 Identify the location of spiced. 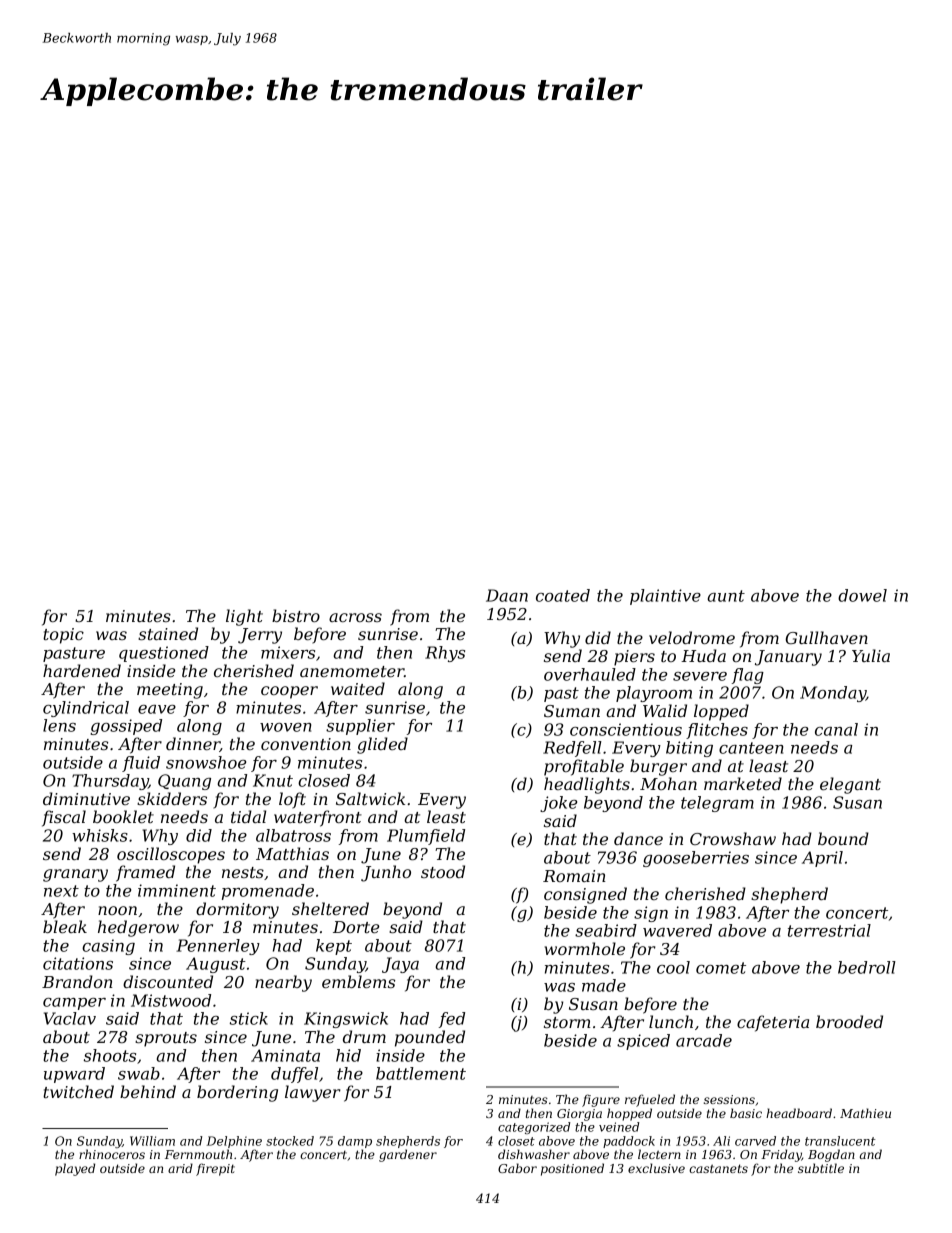
(643, 1042).
